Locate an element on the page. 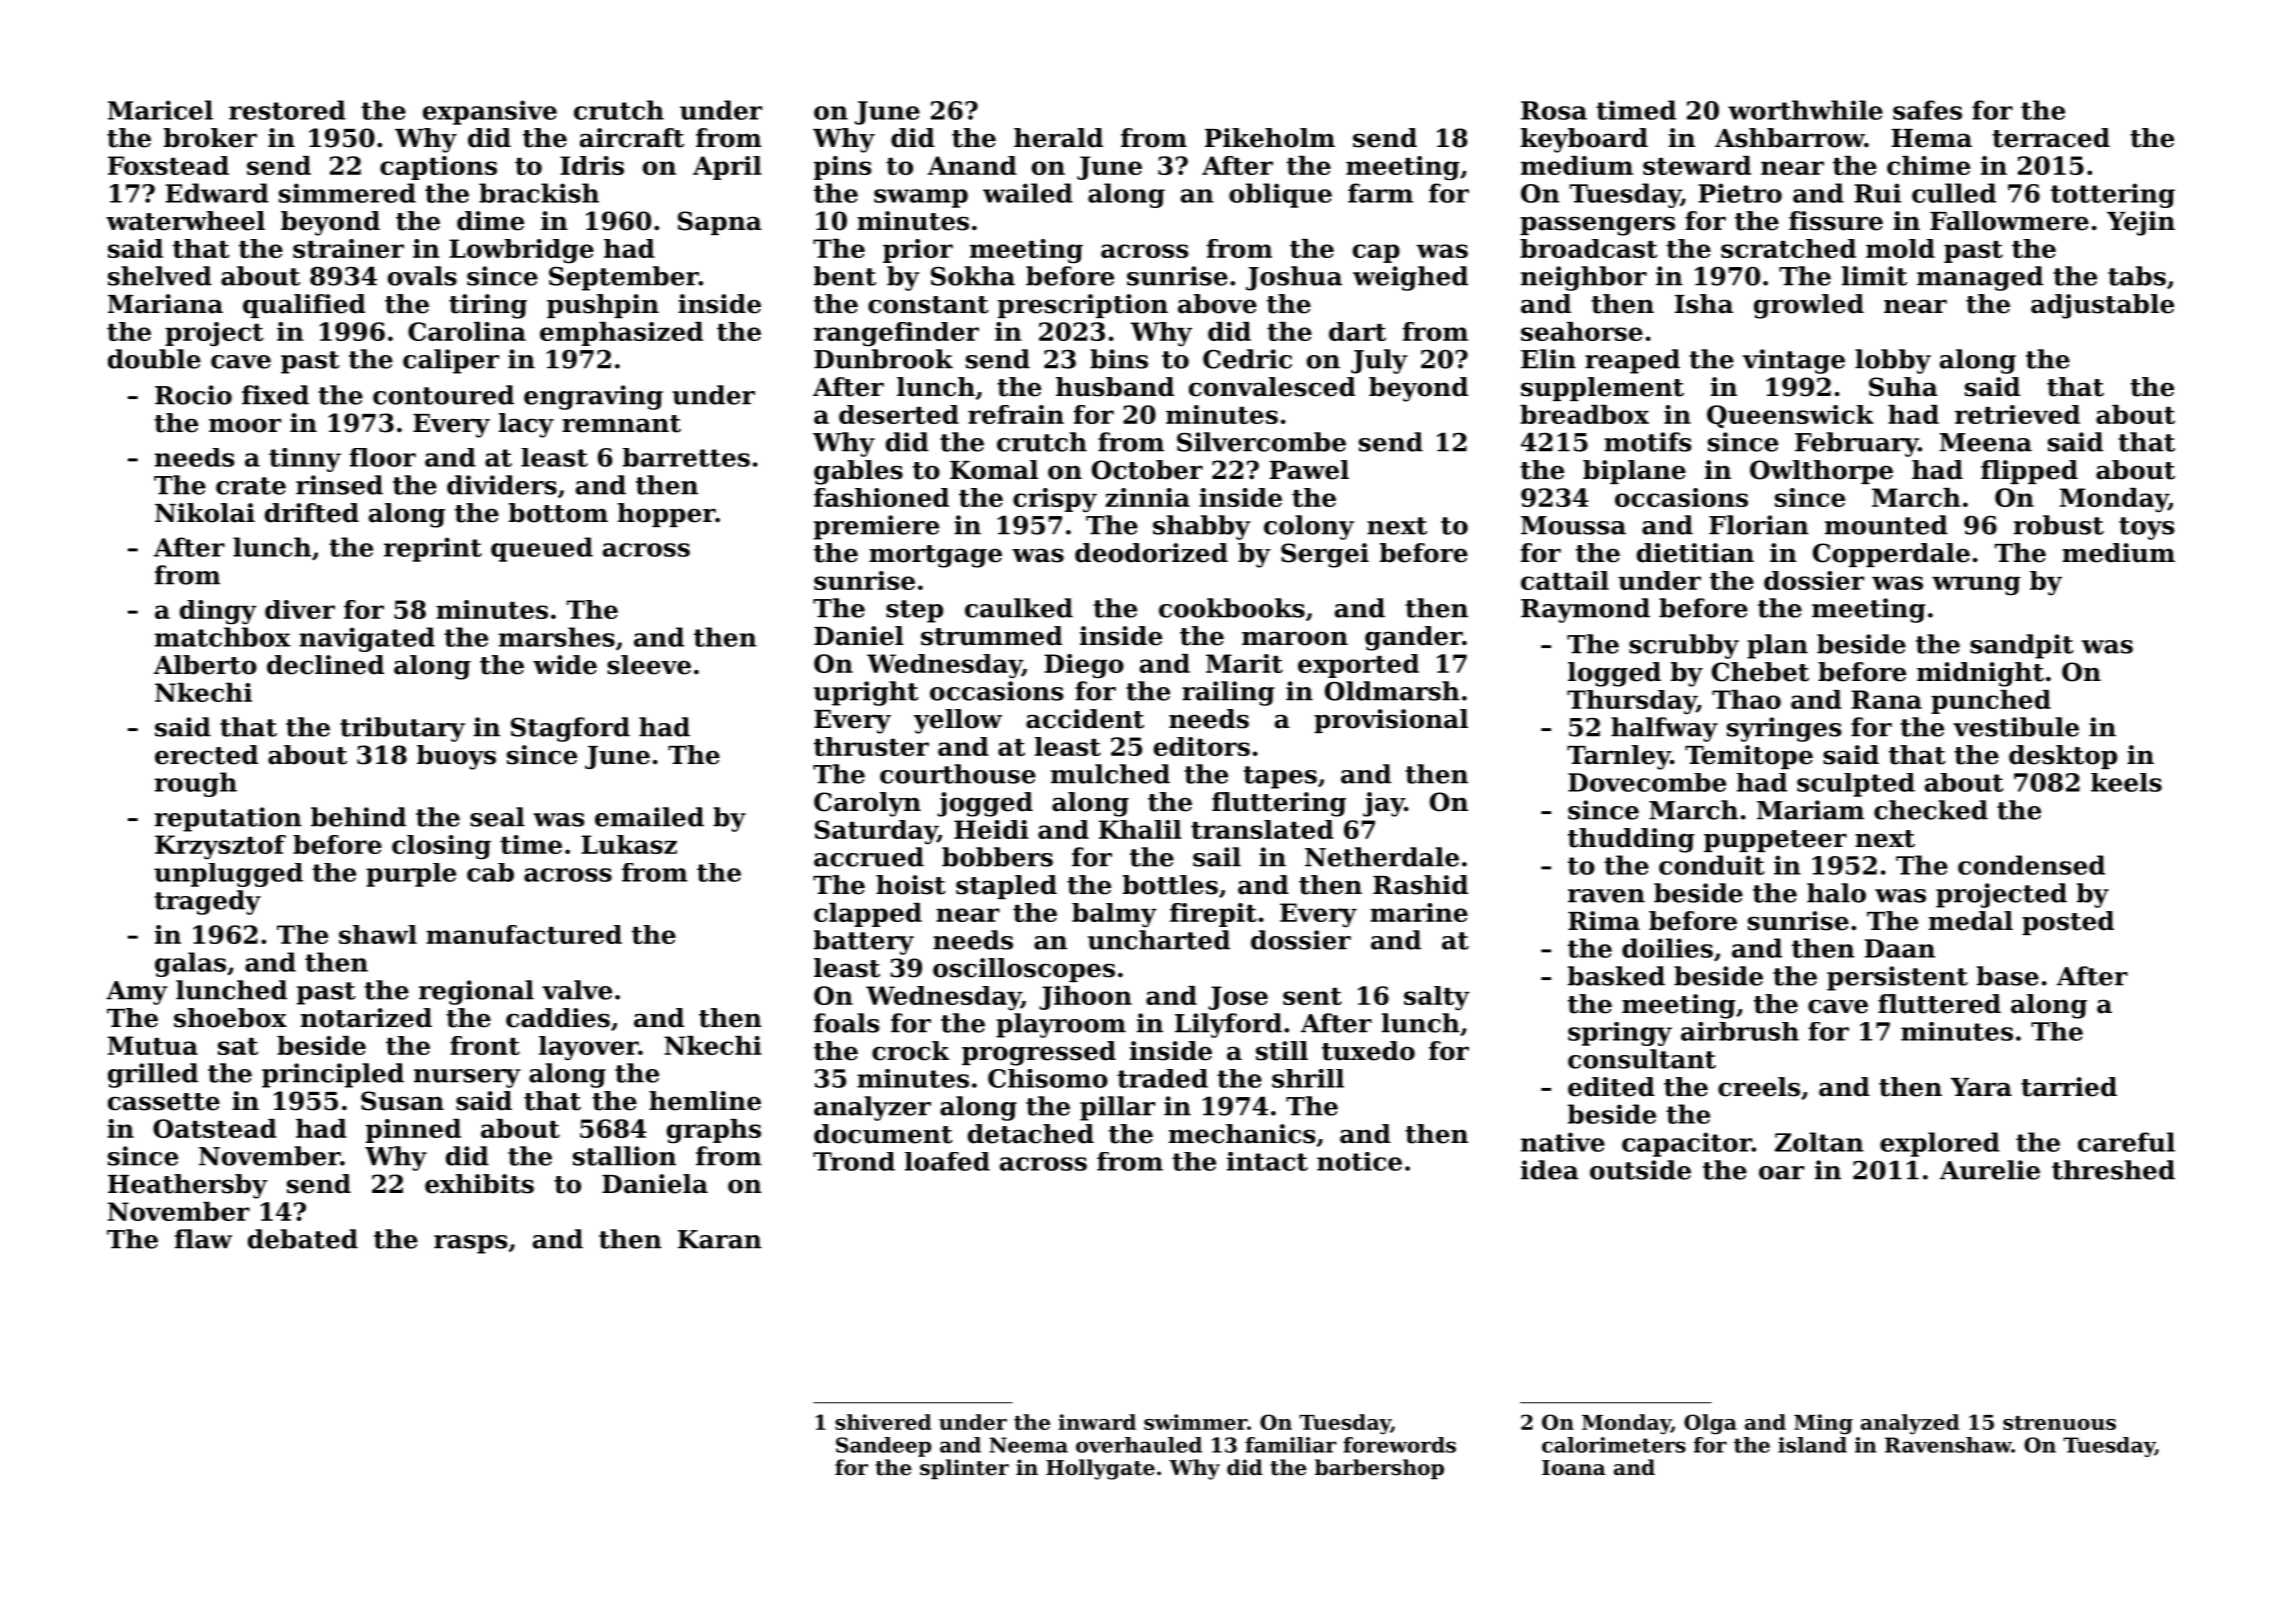 The height and width of the document is (1614, 2282). herald is located at coordinates (1058, 138).
